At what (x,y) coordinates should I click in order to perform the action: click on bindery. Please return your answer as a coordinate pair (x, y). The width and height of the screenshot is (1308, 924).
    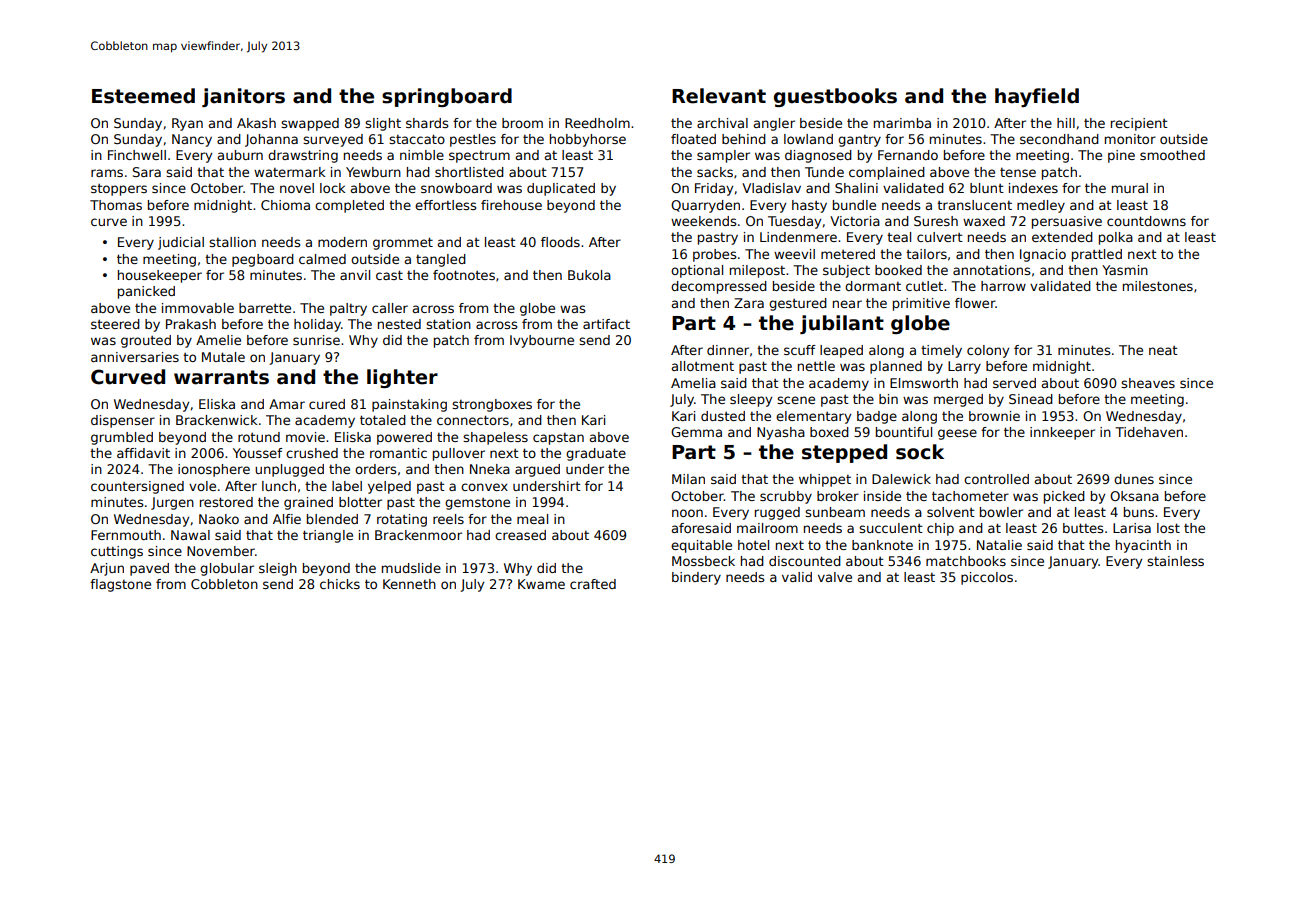
    Looking at the image, I should click on (696, 578).
